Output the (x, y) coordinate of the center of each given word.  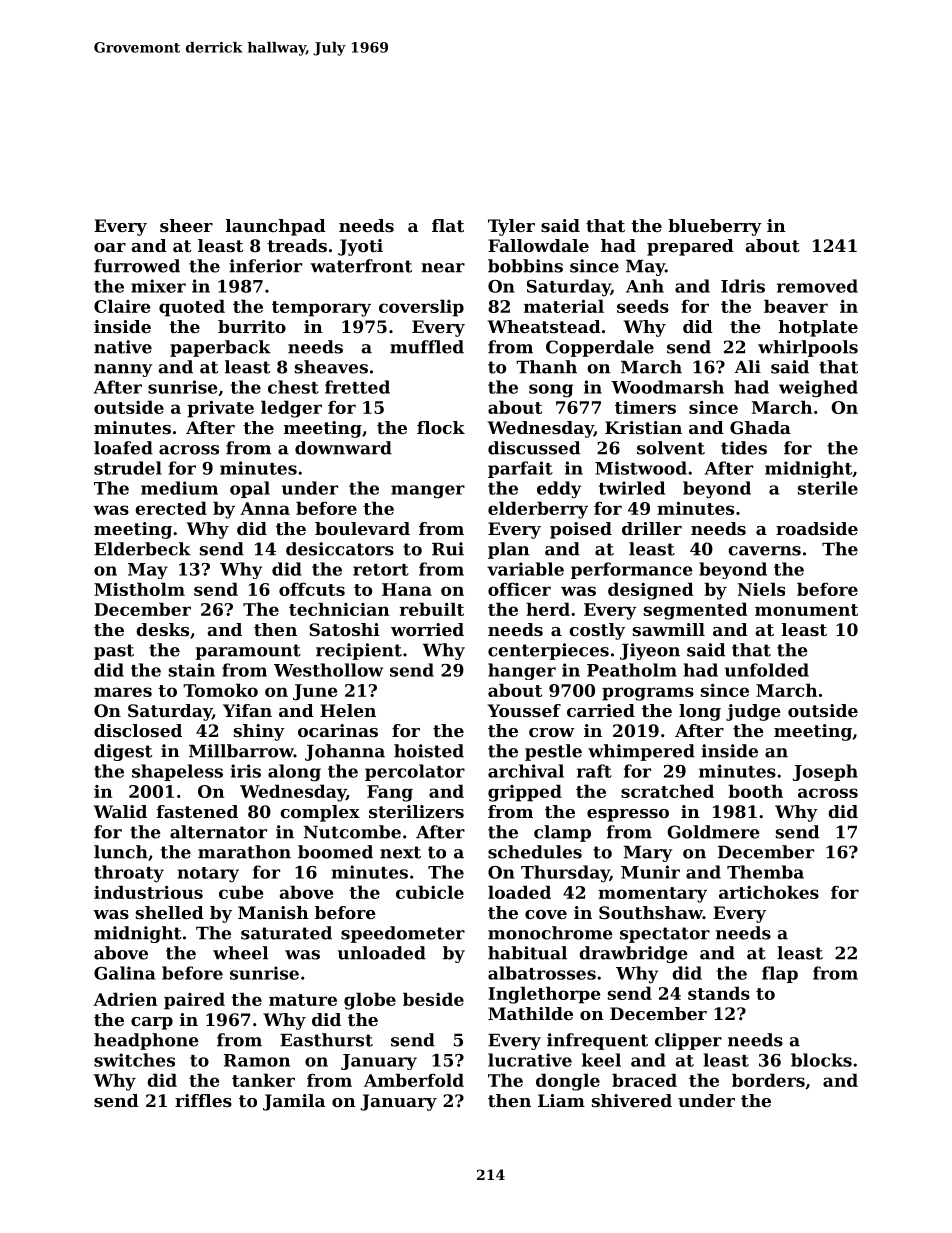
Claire (122, 306)
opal (250, 489)
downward (343, 448)
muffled (427, 347)
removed (817, 286)
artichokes (769, 892)
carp (152, 1023)
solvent (671, 448)
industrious (148, 892)
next (400, 852)
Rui (448, 549)
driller (652, 528)
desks (162, 629)
